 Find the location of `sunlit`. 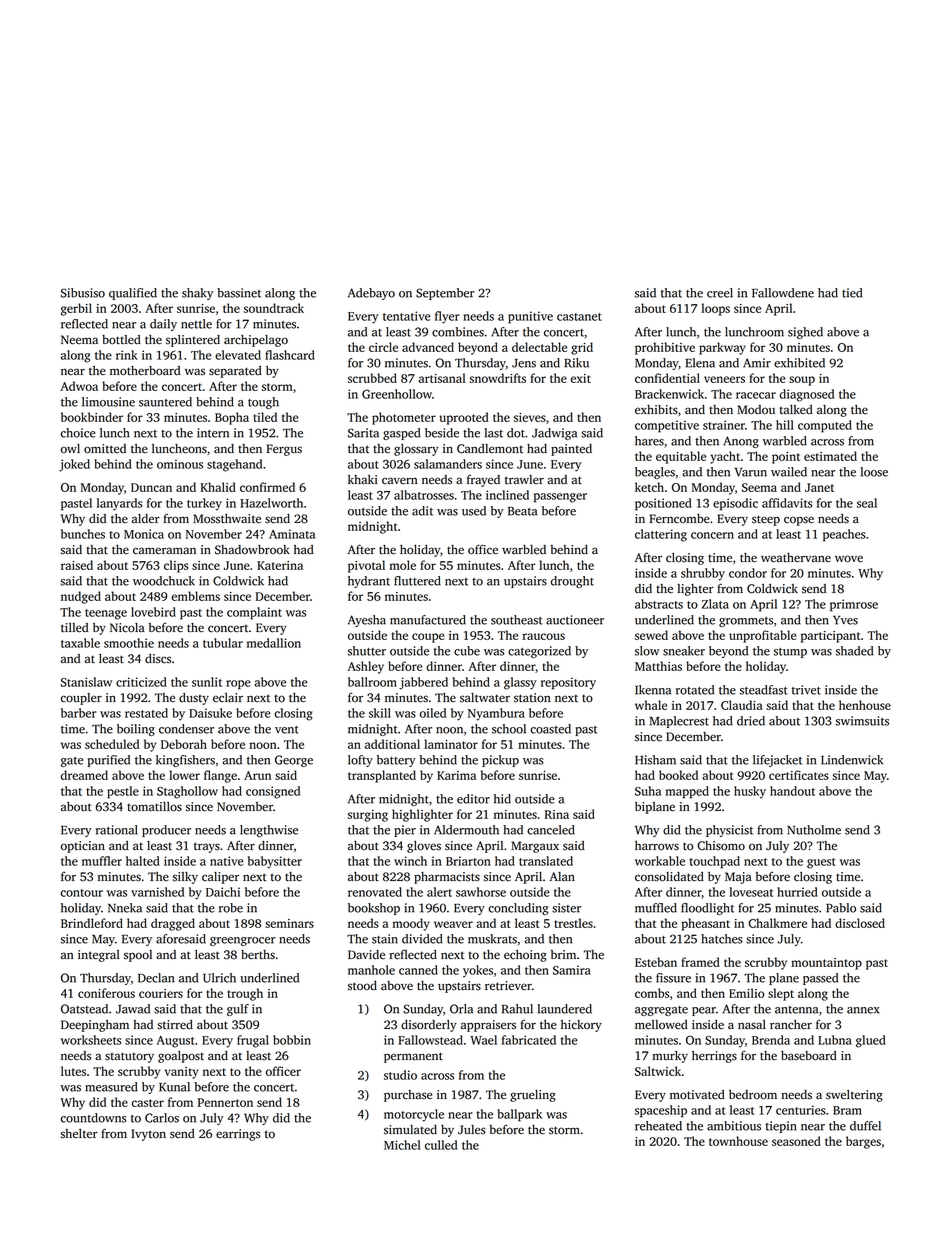

sunlit is located at coordinates (207, 682).
